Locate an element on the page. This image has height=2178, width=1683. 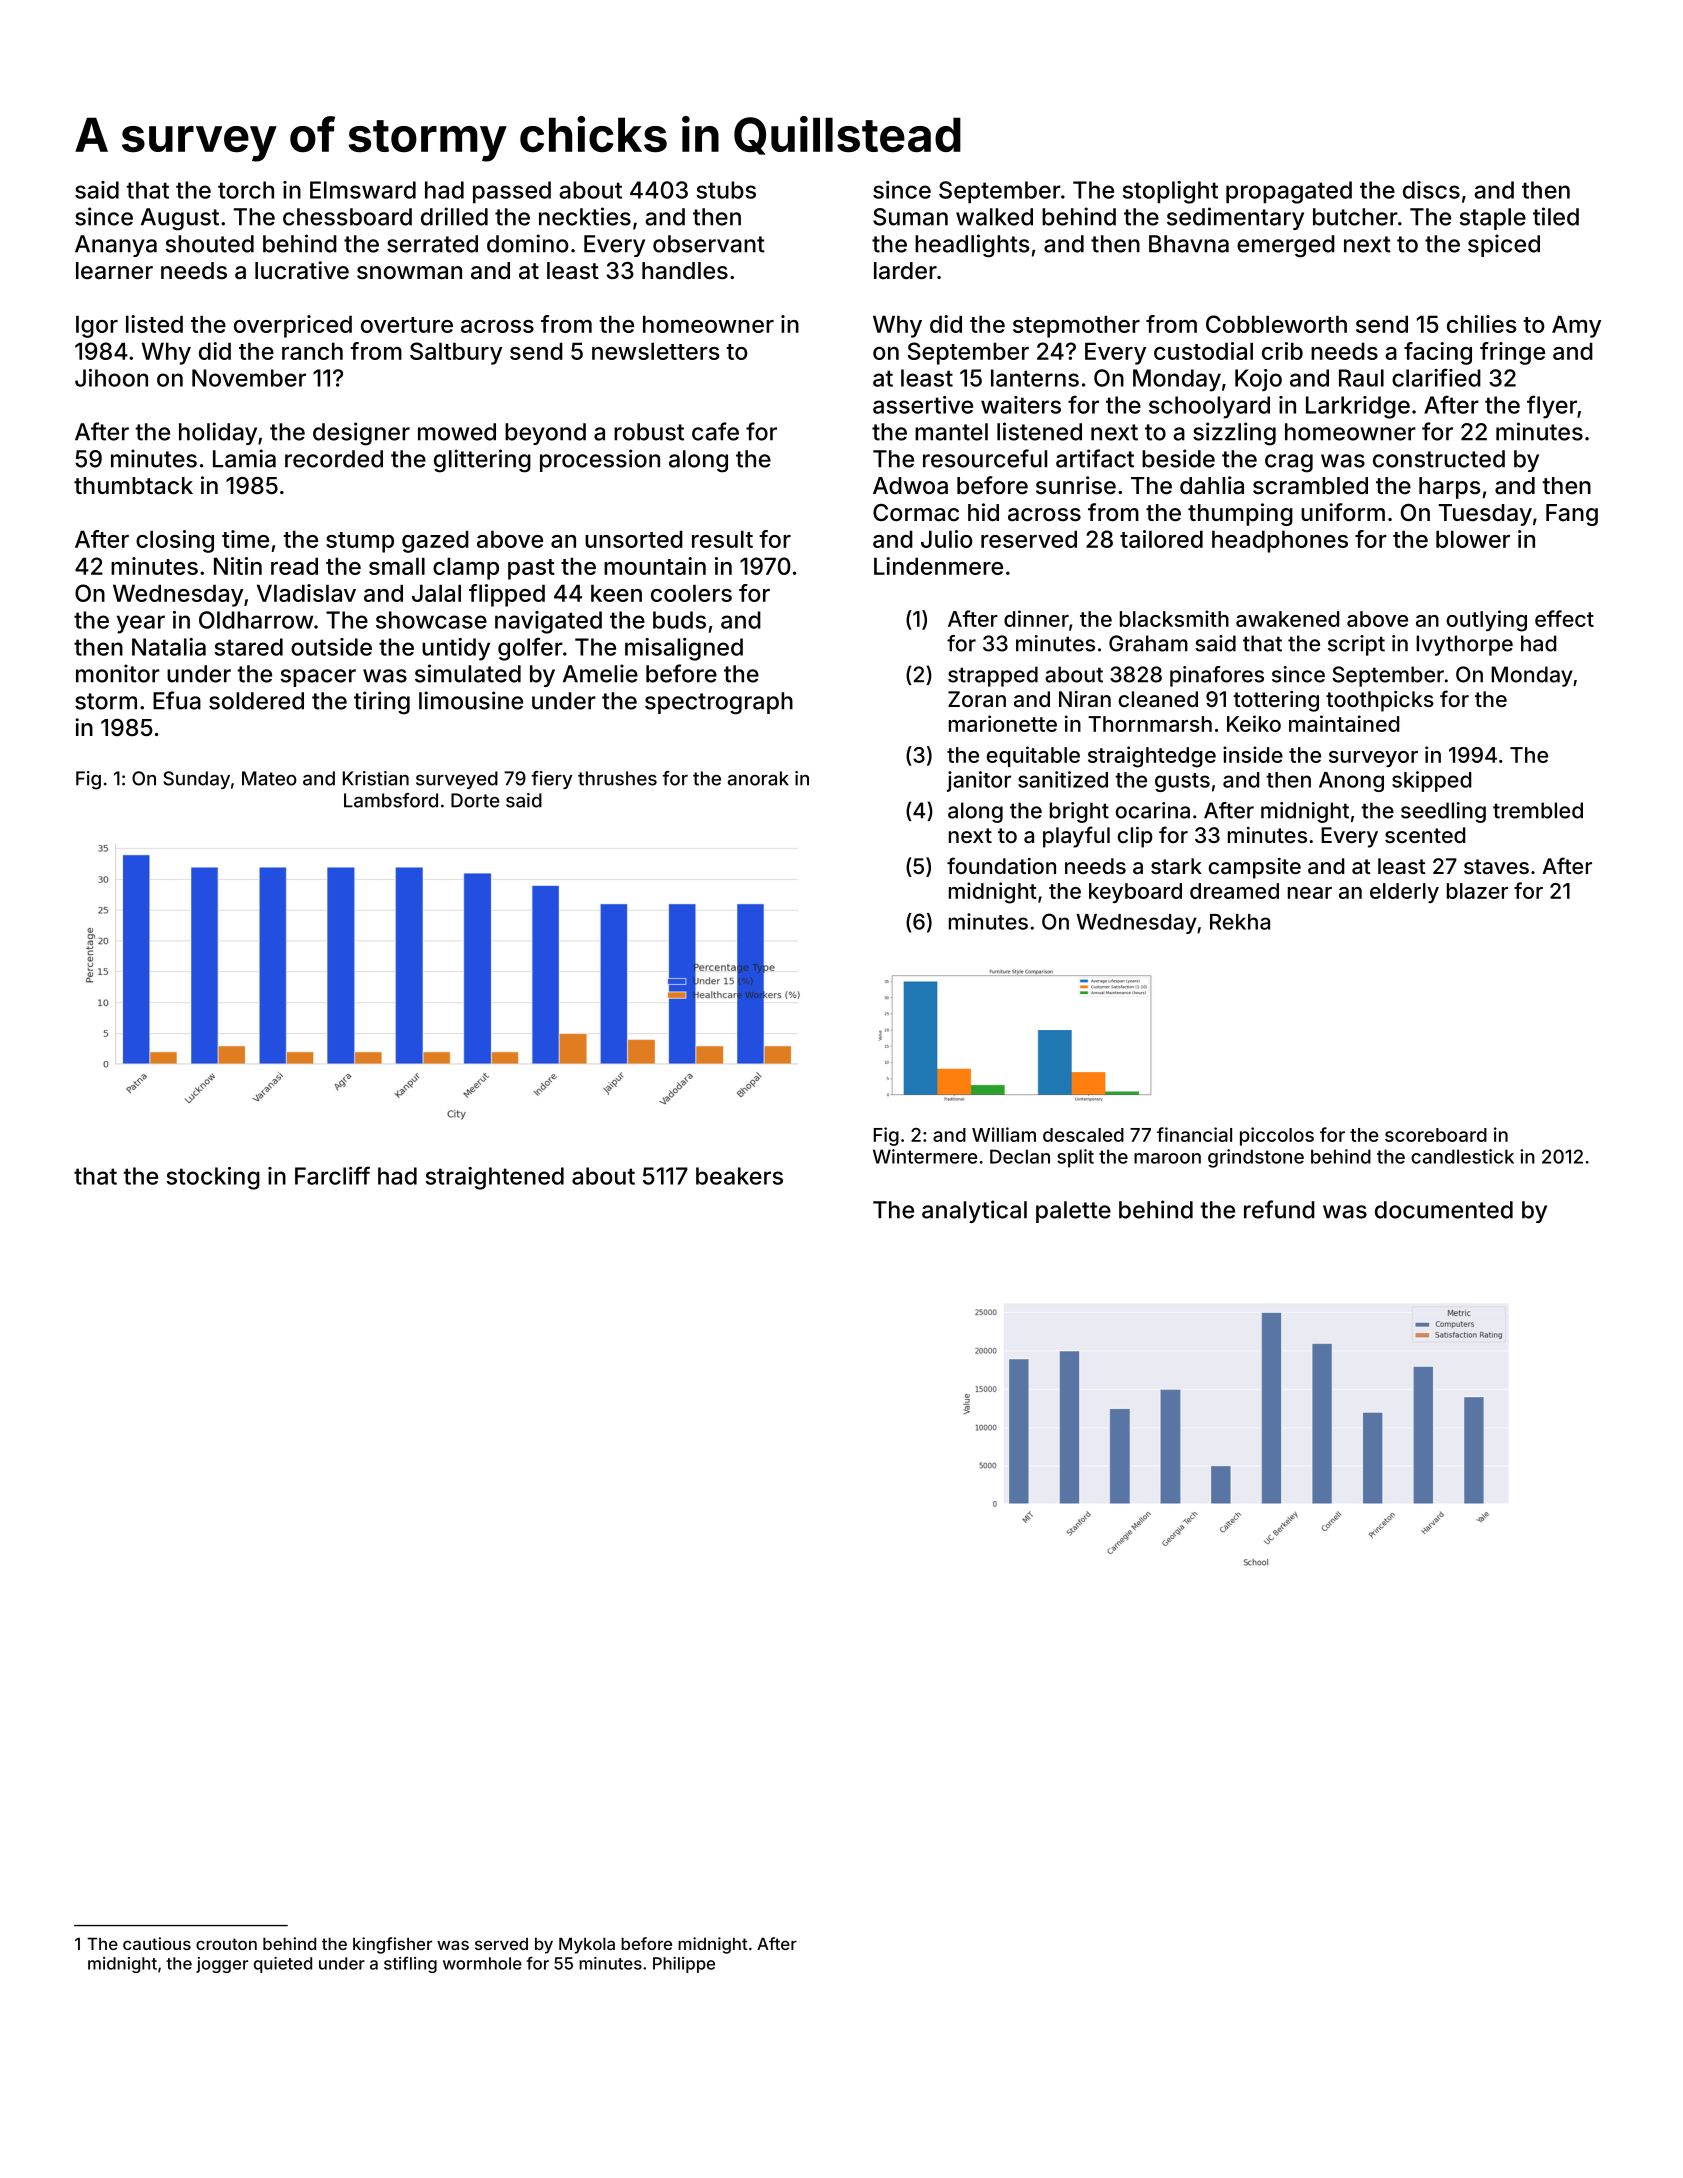
Mykola is located at coordinates (587, 1945).
